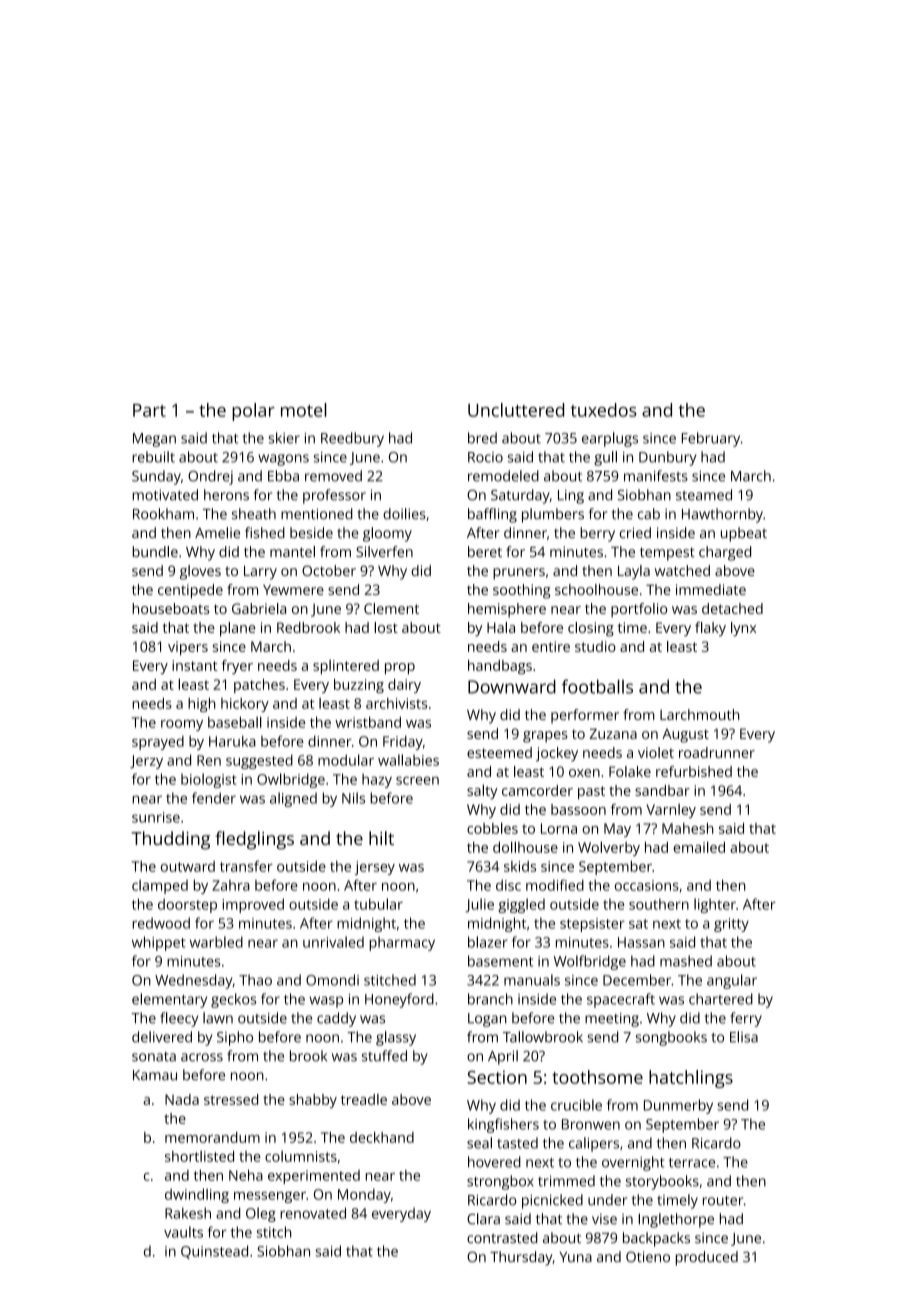 The image size is (908, 1316). What do you see at coordinates (352, 439) in the document?
I see `Reedbury` at bounding box center [352, 439].
